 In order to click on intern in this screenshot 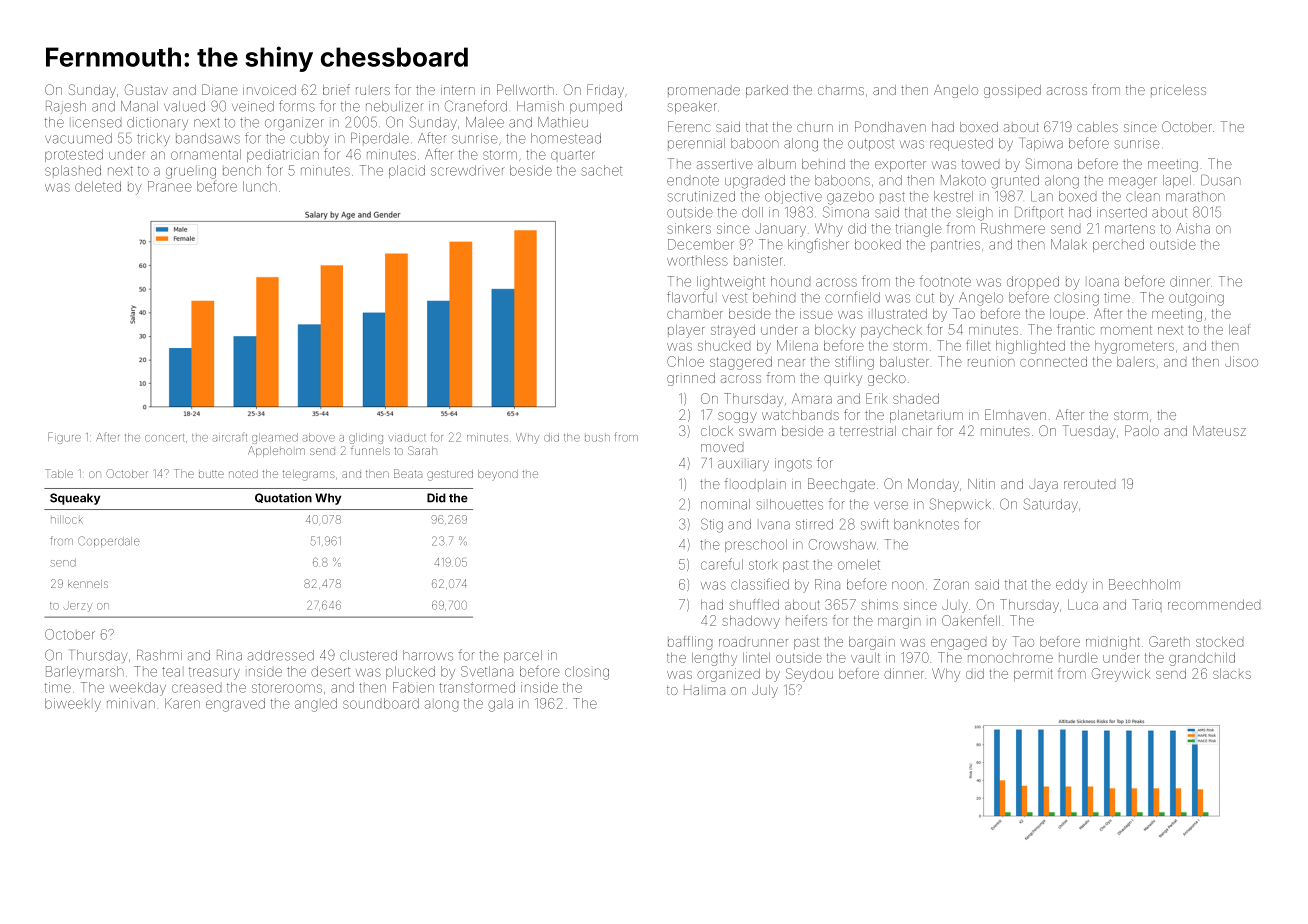, I will do `click(458, 90)`.
